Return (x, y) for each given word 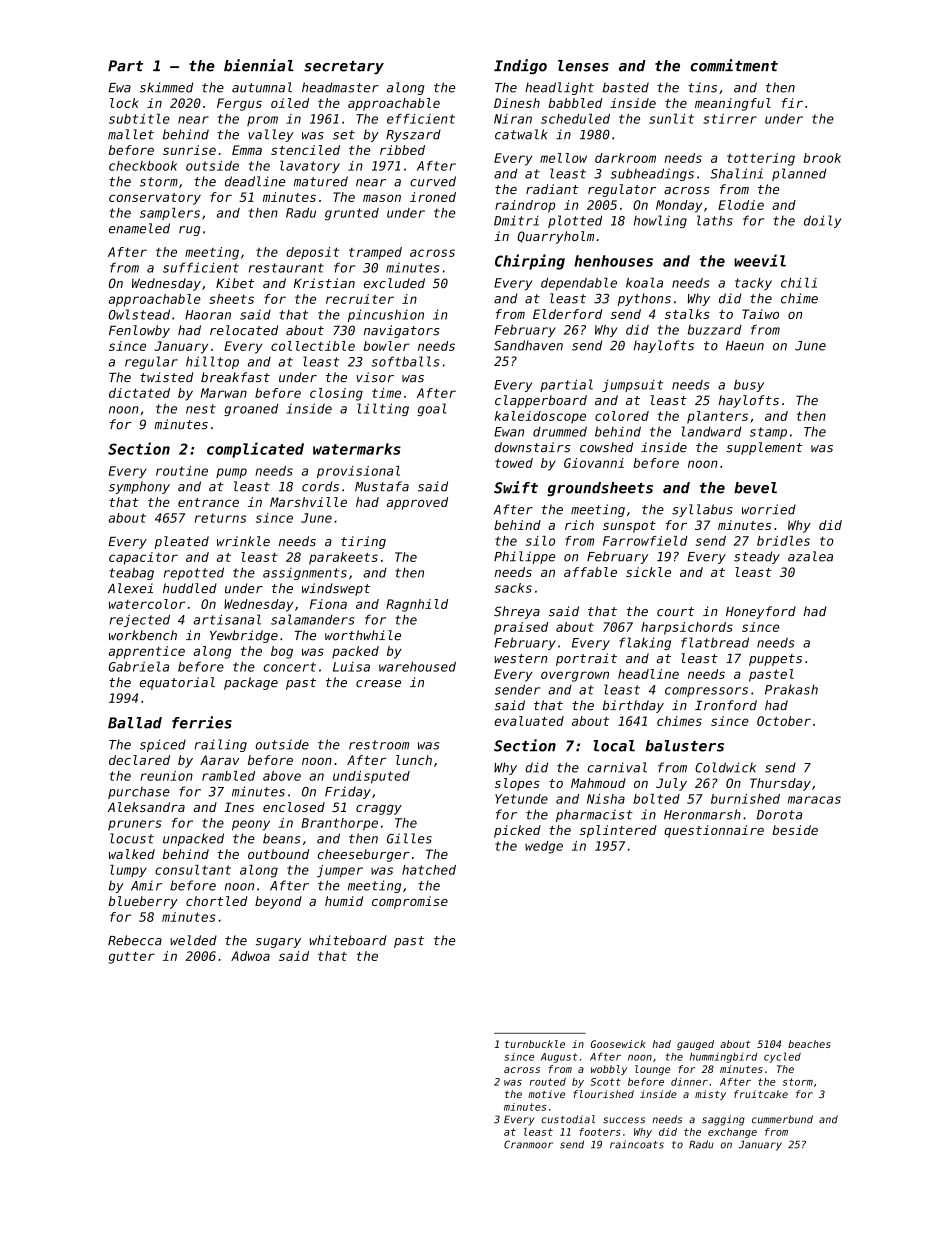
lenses (583, 66)
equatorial (177, 683)
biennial (259, 65)
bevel (755, 488)
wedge (544, 847)
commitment (734, 65)
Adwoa (250, 956)
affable (590, 572)
